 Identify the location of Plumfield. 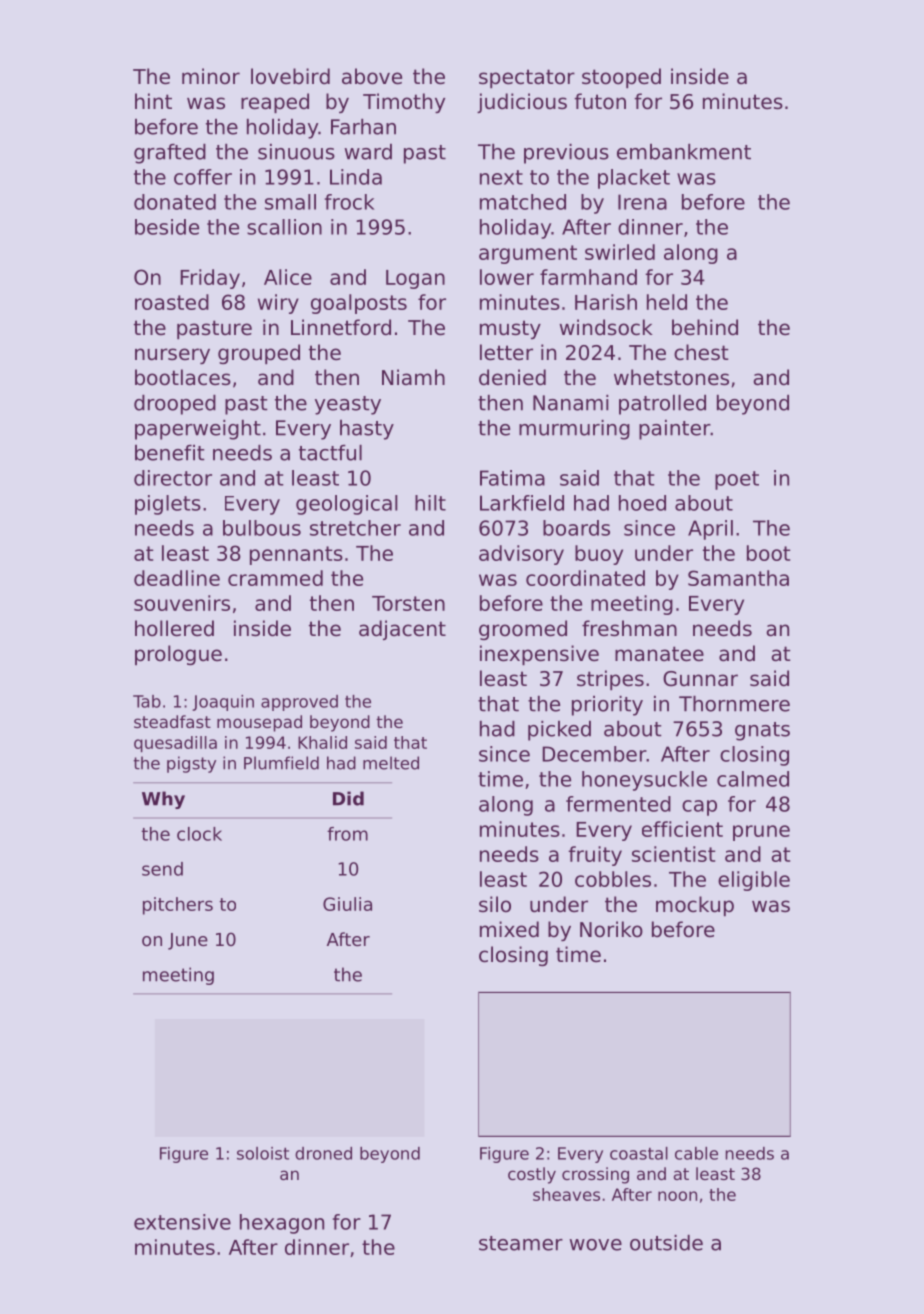
(281, 763).
